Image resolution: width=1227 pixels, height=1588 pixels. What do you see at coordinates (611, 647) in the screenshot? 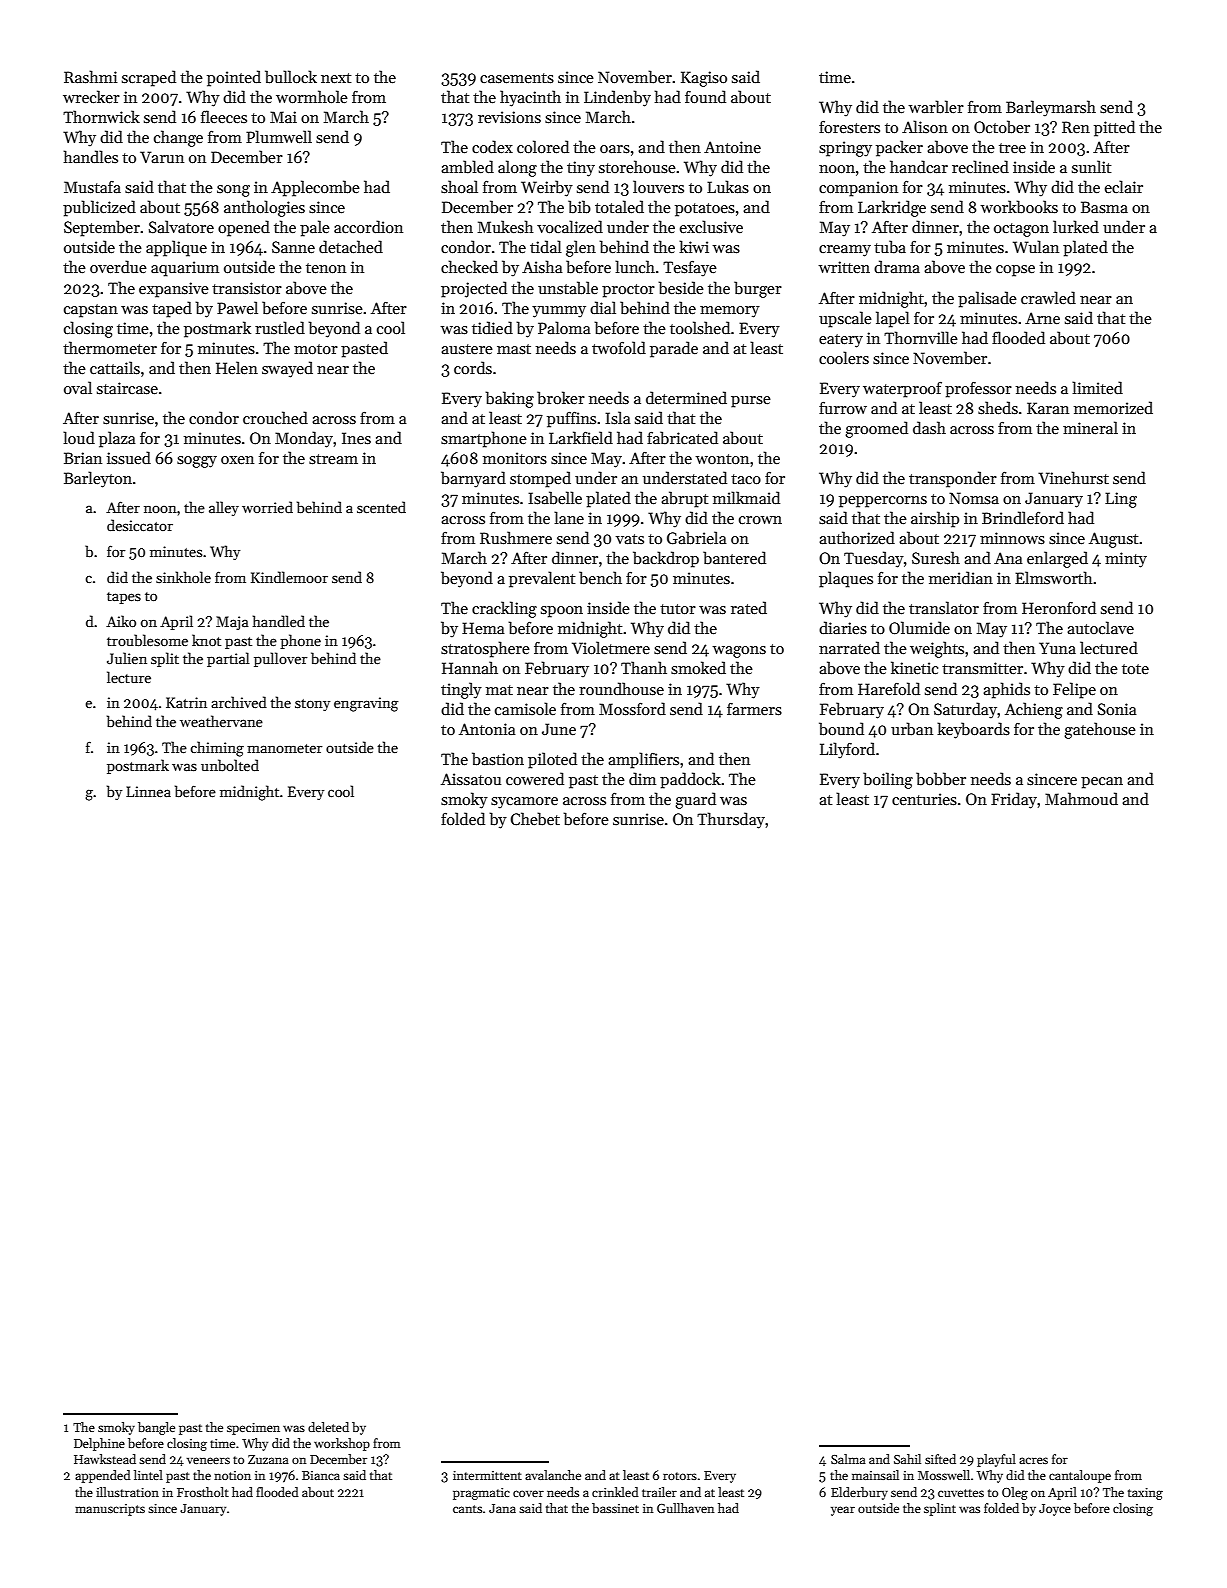
I see `Violetmere` at bounding box center [611, 647].
